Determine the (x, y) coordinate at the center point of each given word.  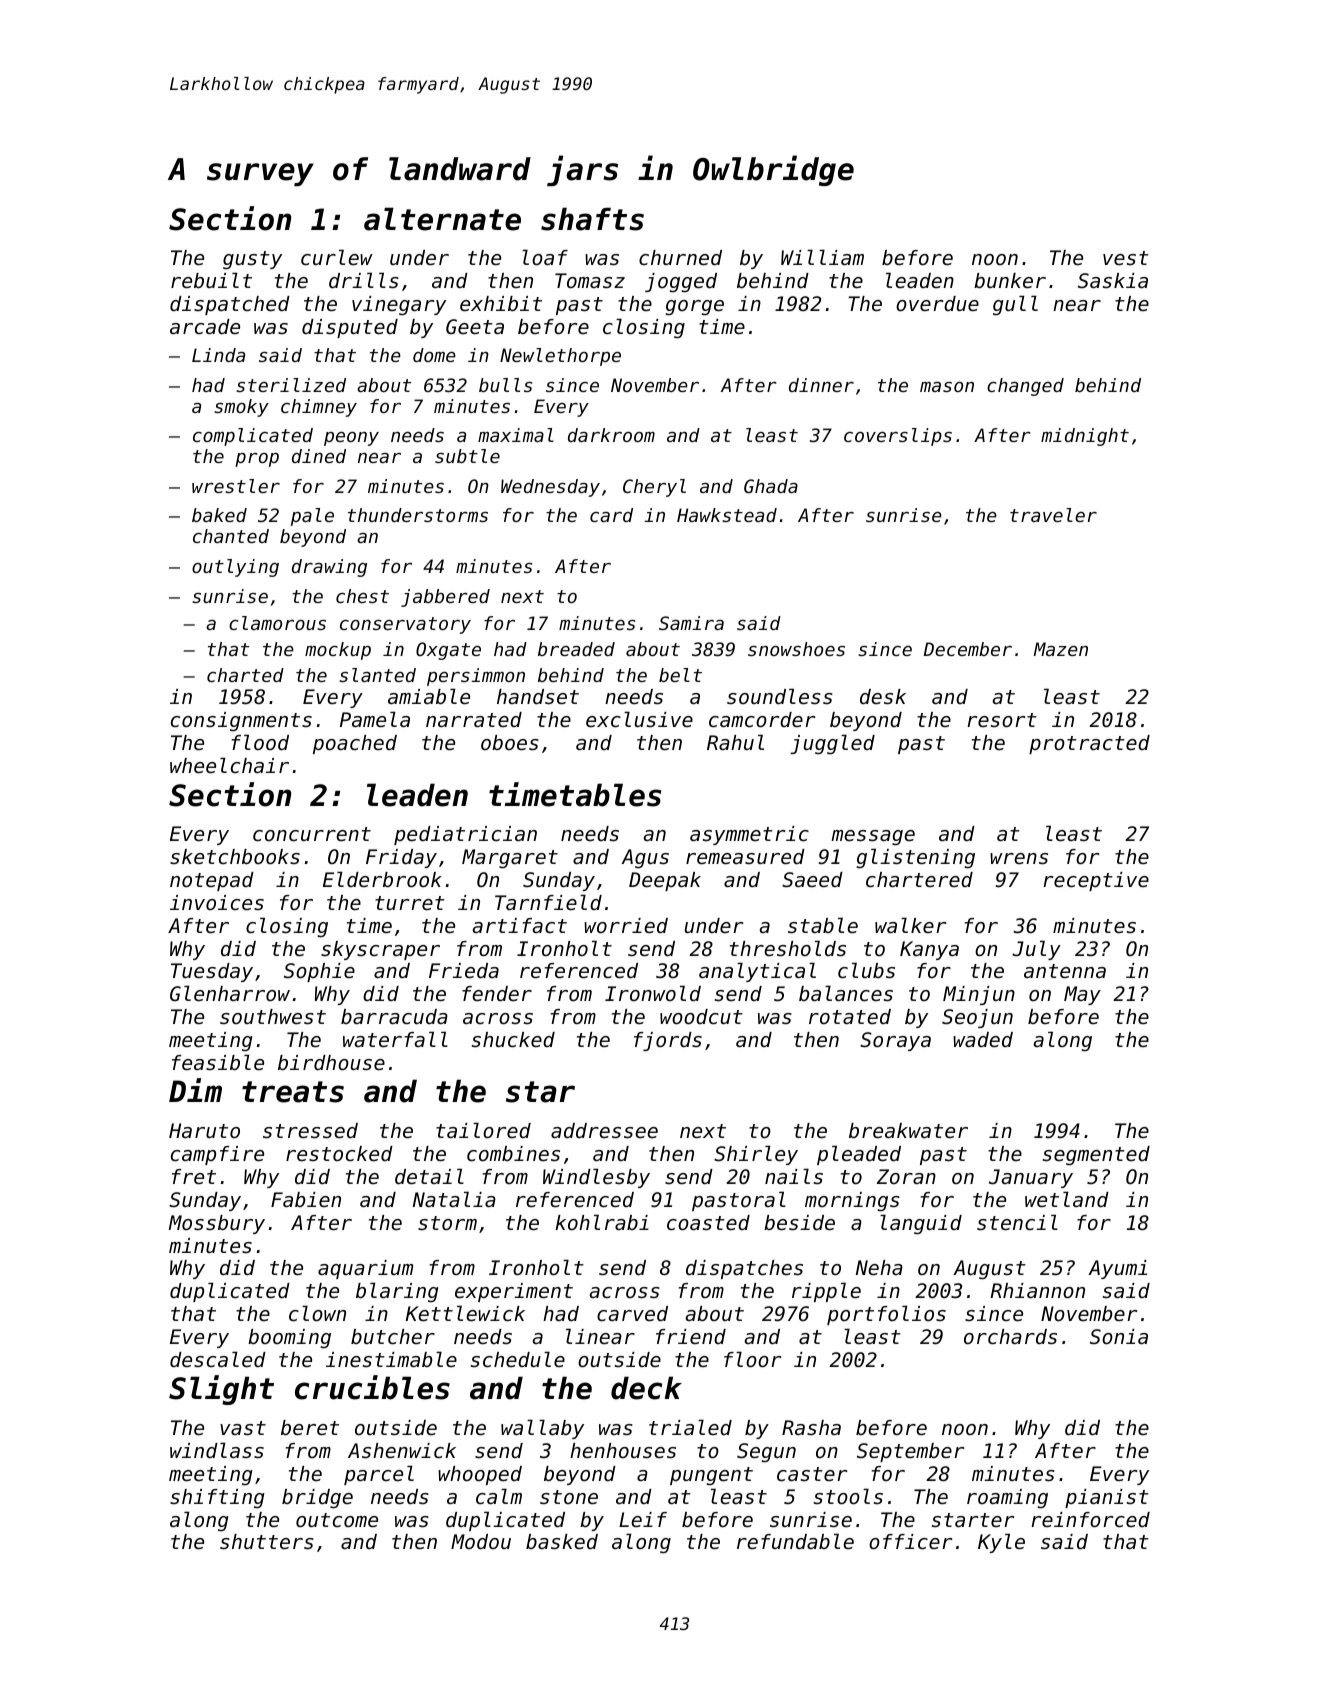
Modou (481, 1542)
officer (910, 1542)
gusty (252, 260)
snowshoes (796, 649)
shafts (592, 219)
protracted (1089, 744)
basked (562, 1542)
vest (1126, 258)
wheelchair (229, 765)
